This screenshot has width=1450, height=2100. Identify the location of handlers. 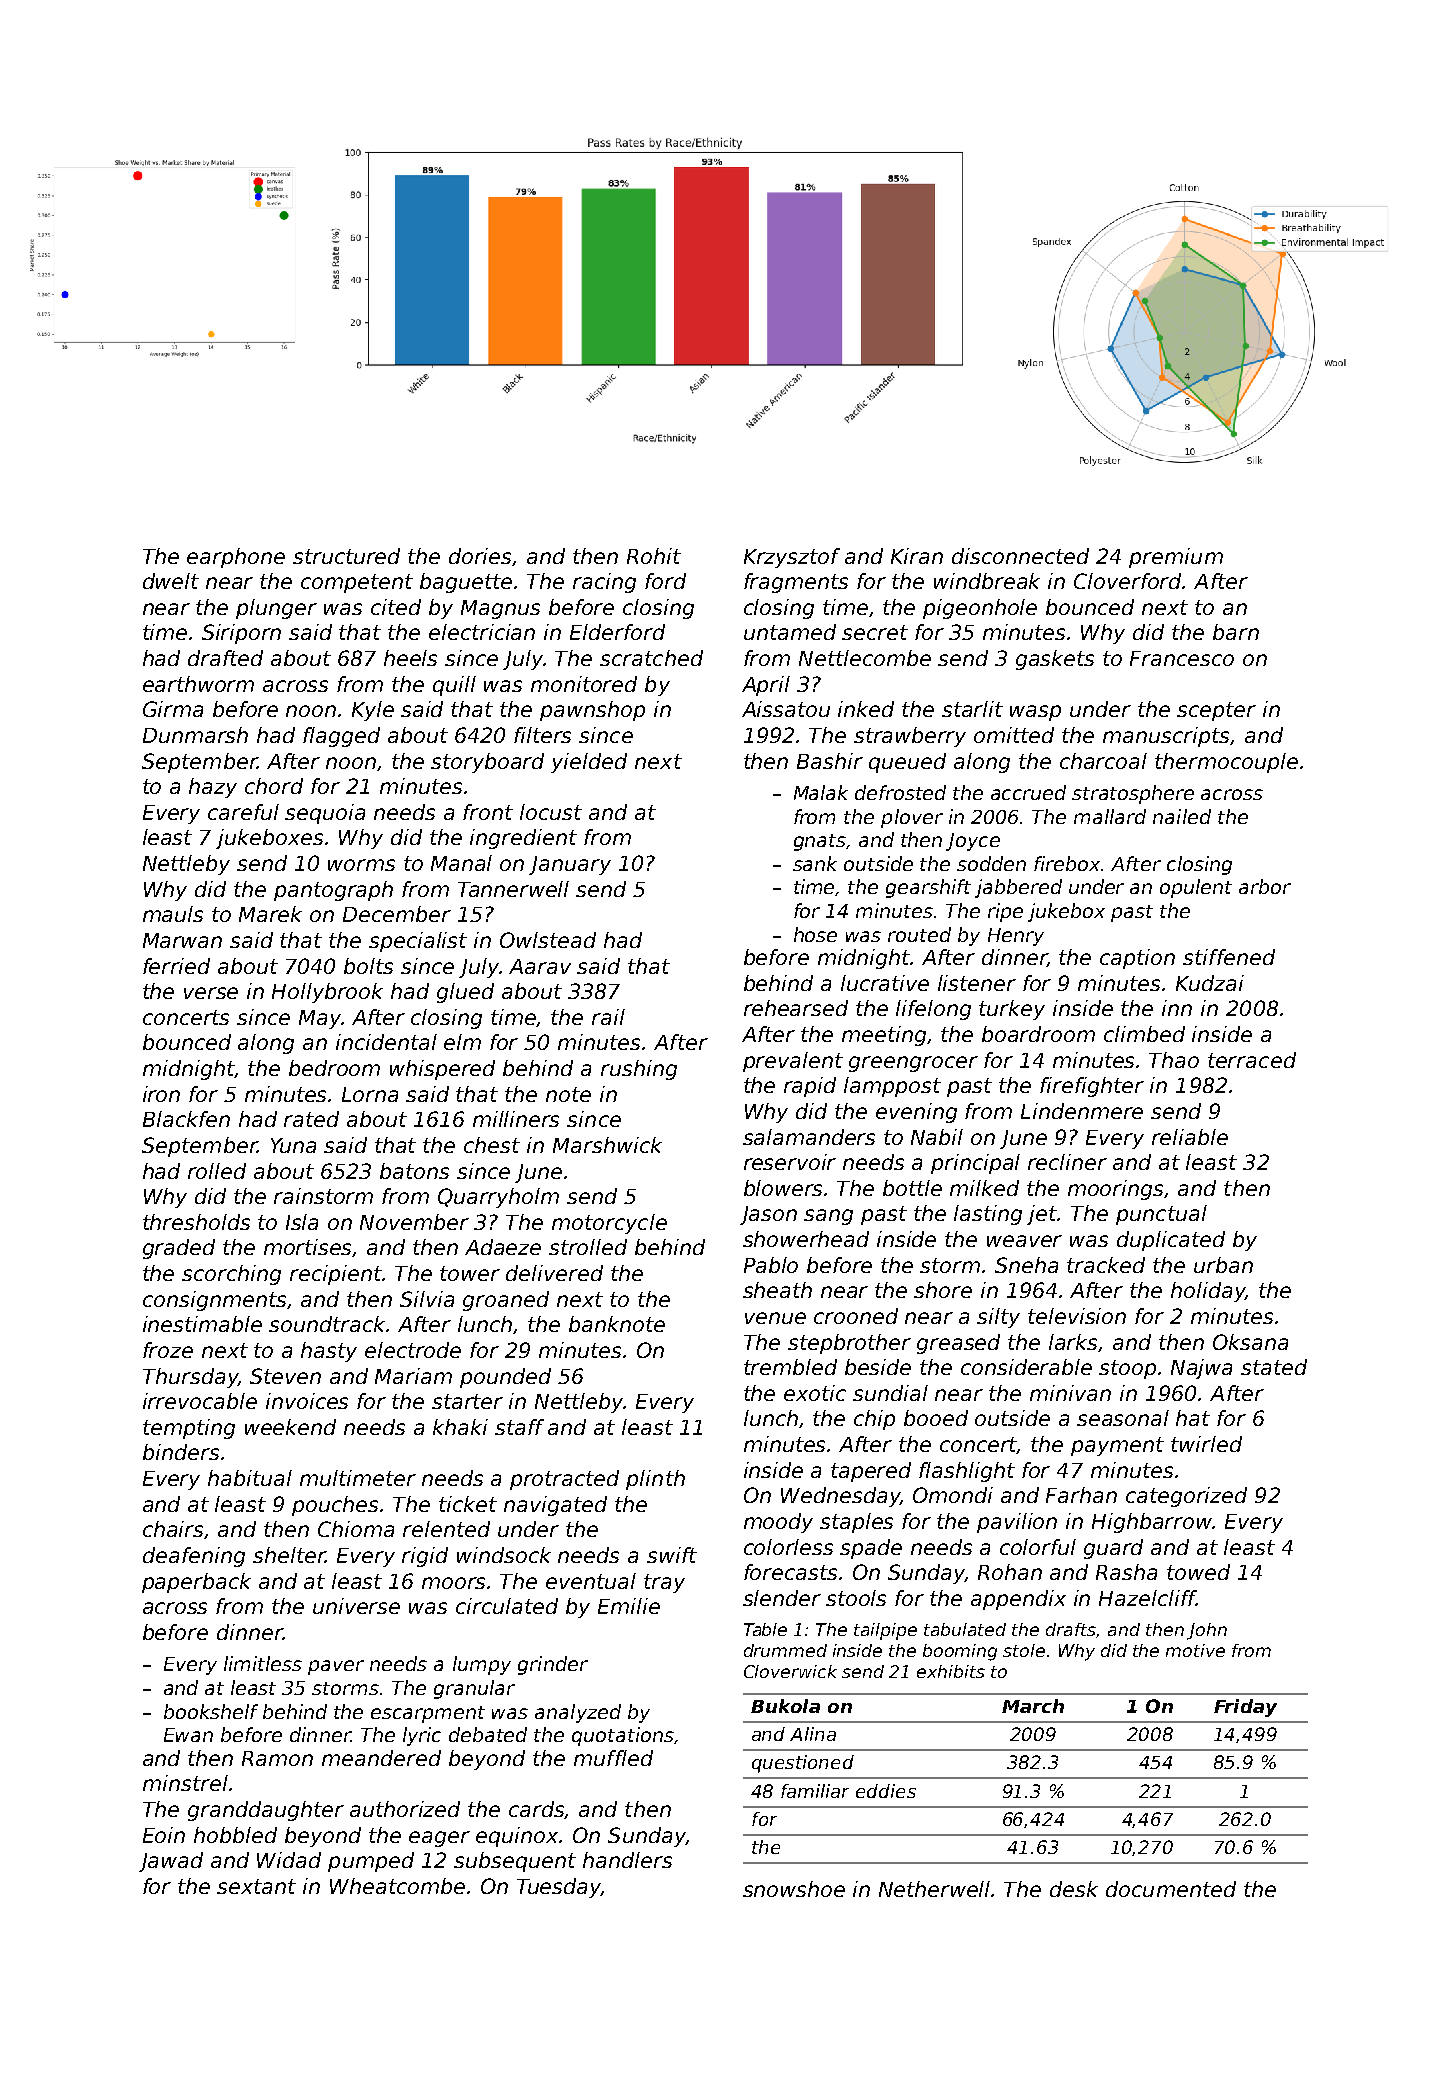
(627, 1860).
